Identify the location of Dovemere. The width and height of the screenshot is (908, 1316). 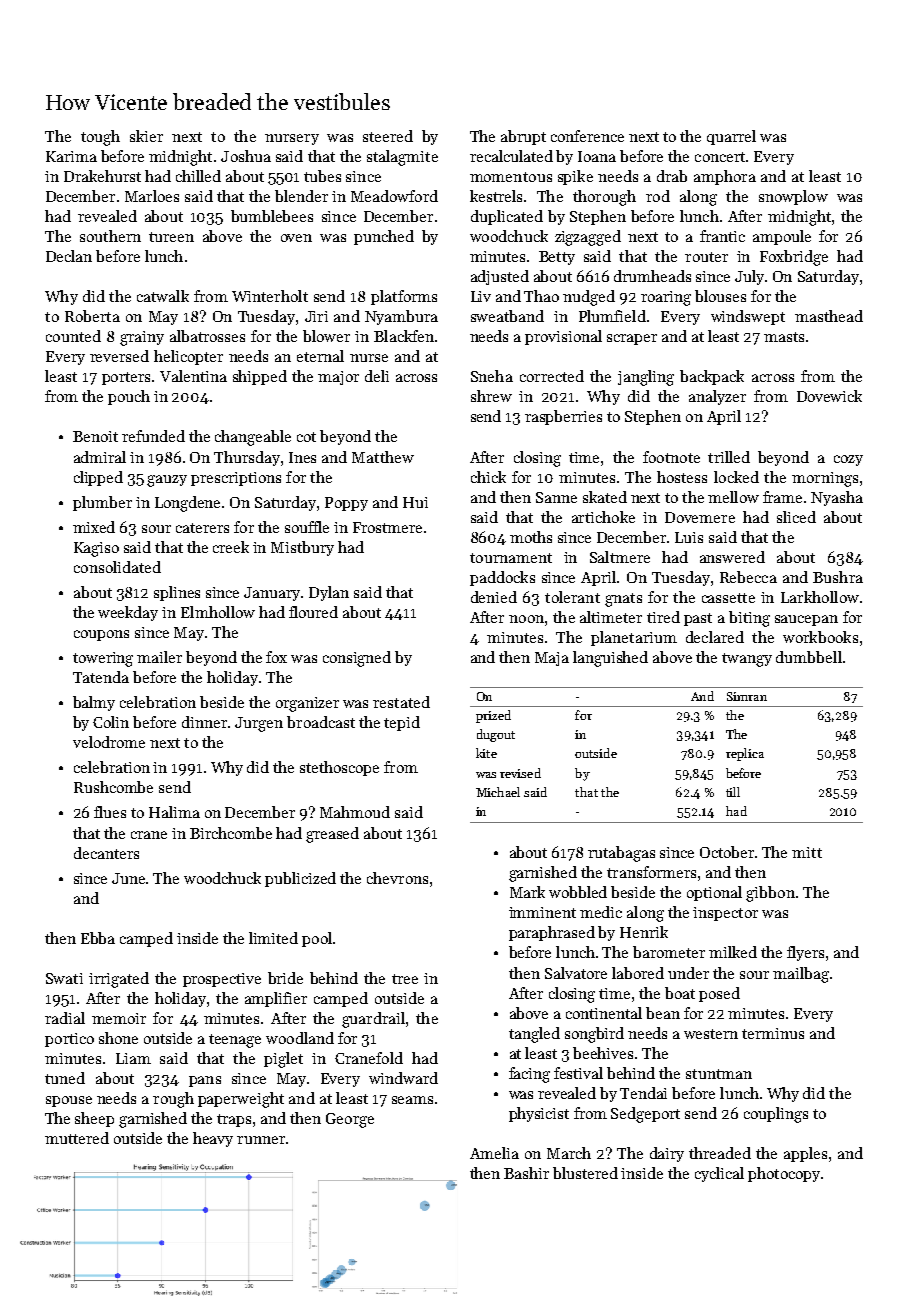
(700, 517).
